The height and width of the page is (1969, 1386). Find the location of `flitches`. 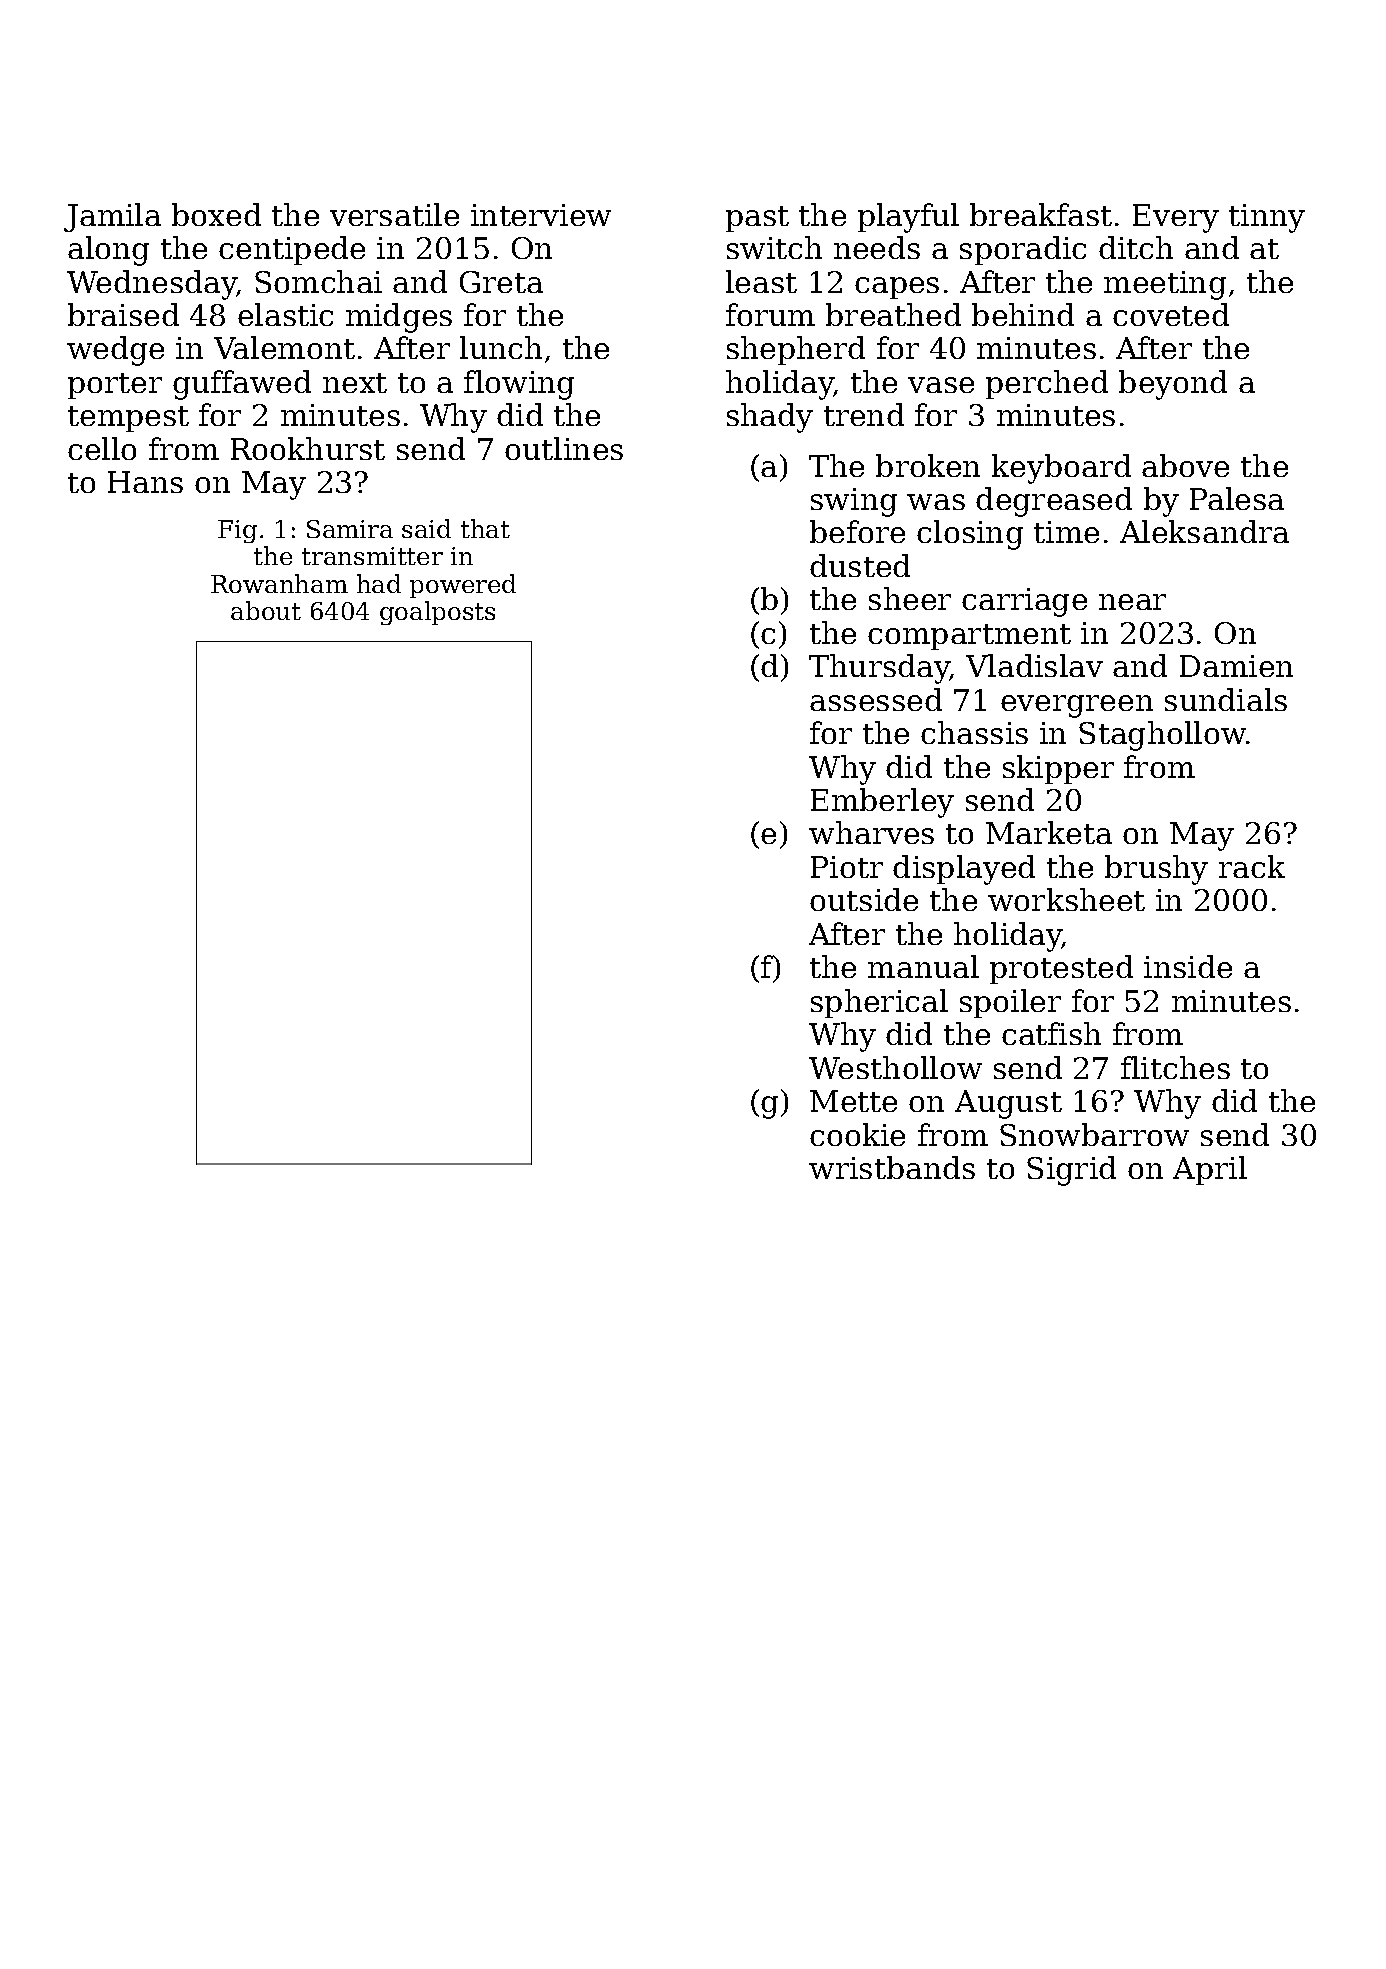

flitches is located at coordinates (1175, 1067).
